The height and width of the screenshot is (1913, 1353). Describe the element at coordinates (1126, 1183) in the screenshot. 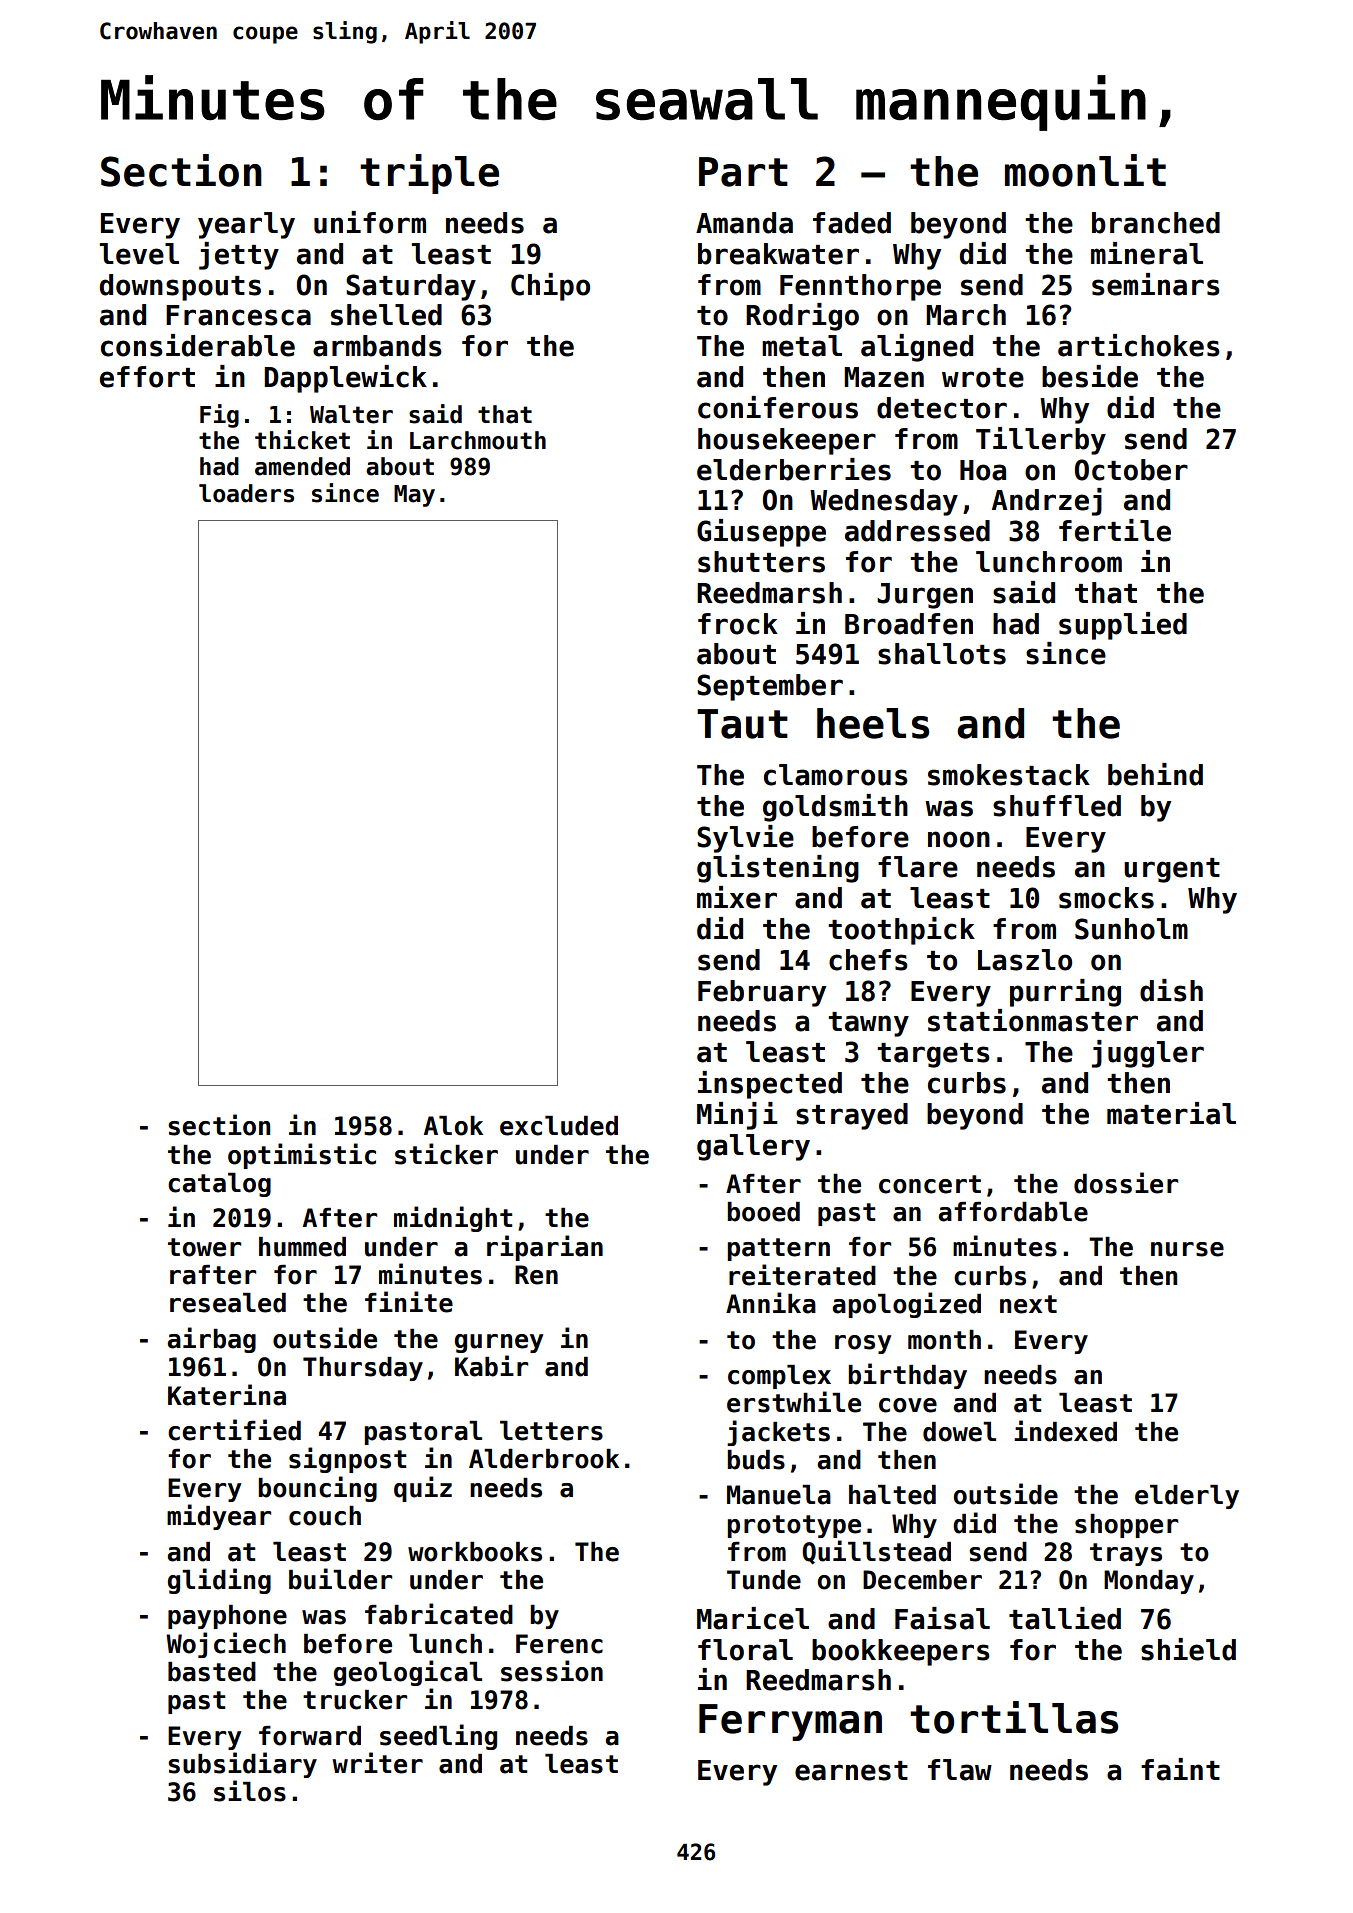

I see `dossier` at that location.
